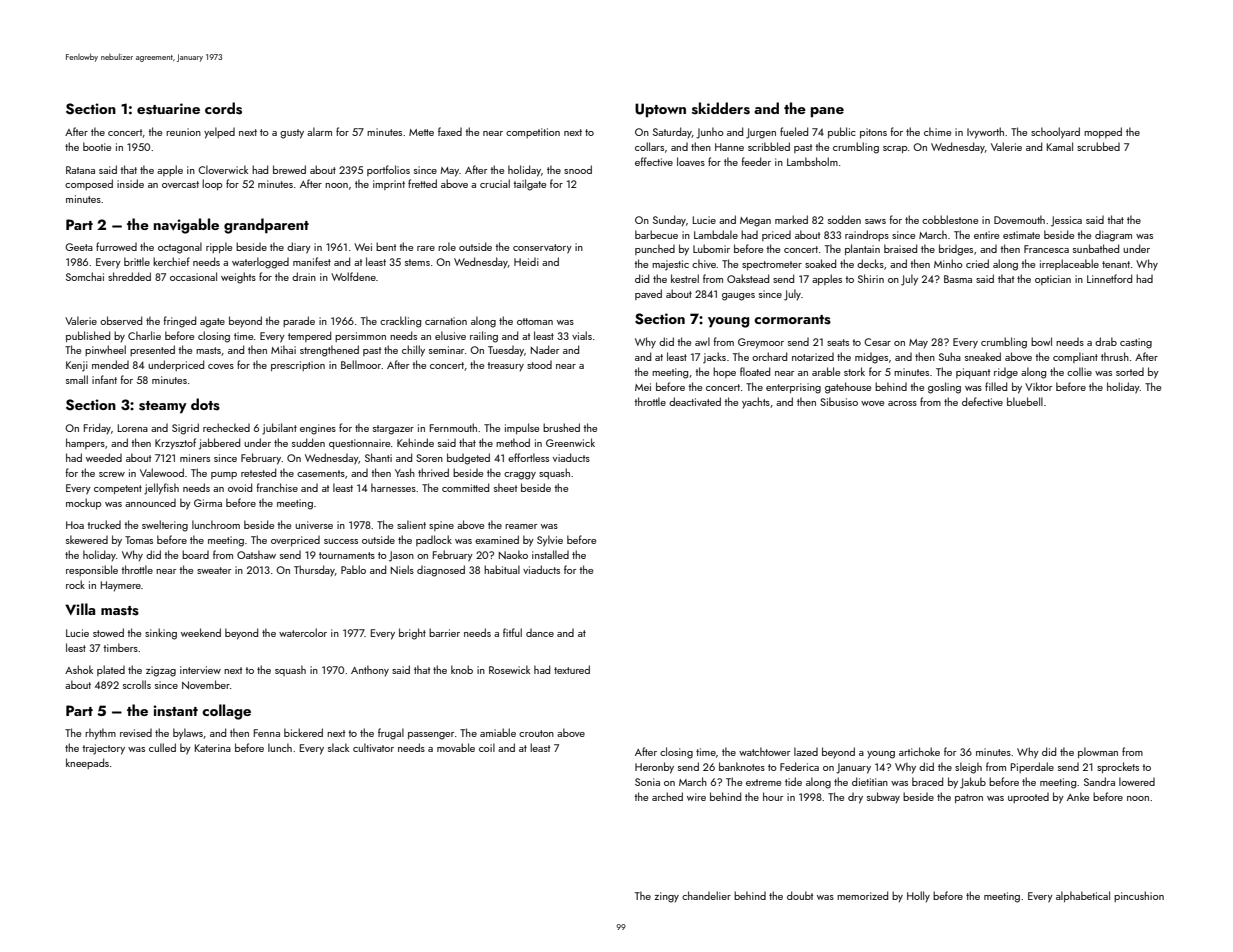 The image size is (1233, 952). Describe the element at coordinates (667, 796) in the screenshot. I see `arched` at that location.
